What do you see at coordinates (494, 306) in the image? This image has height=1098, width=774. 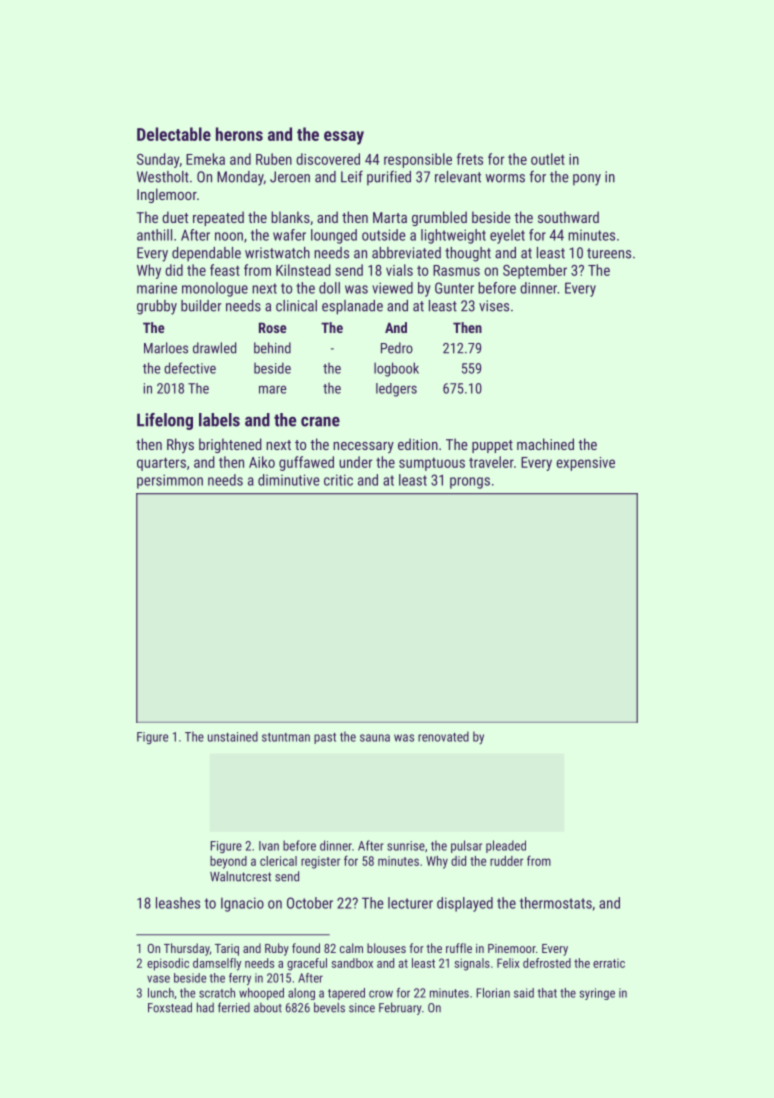 I see `vises` at bounding box center [494, 306].
